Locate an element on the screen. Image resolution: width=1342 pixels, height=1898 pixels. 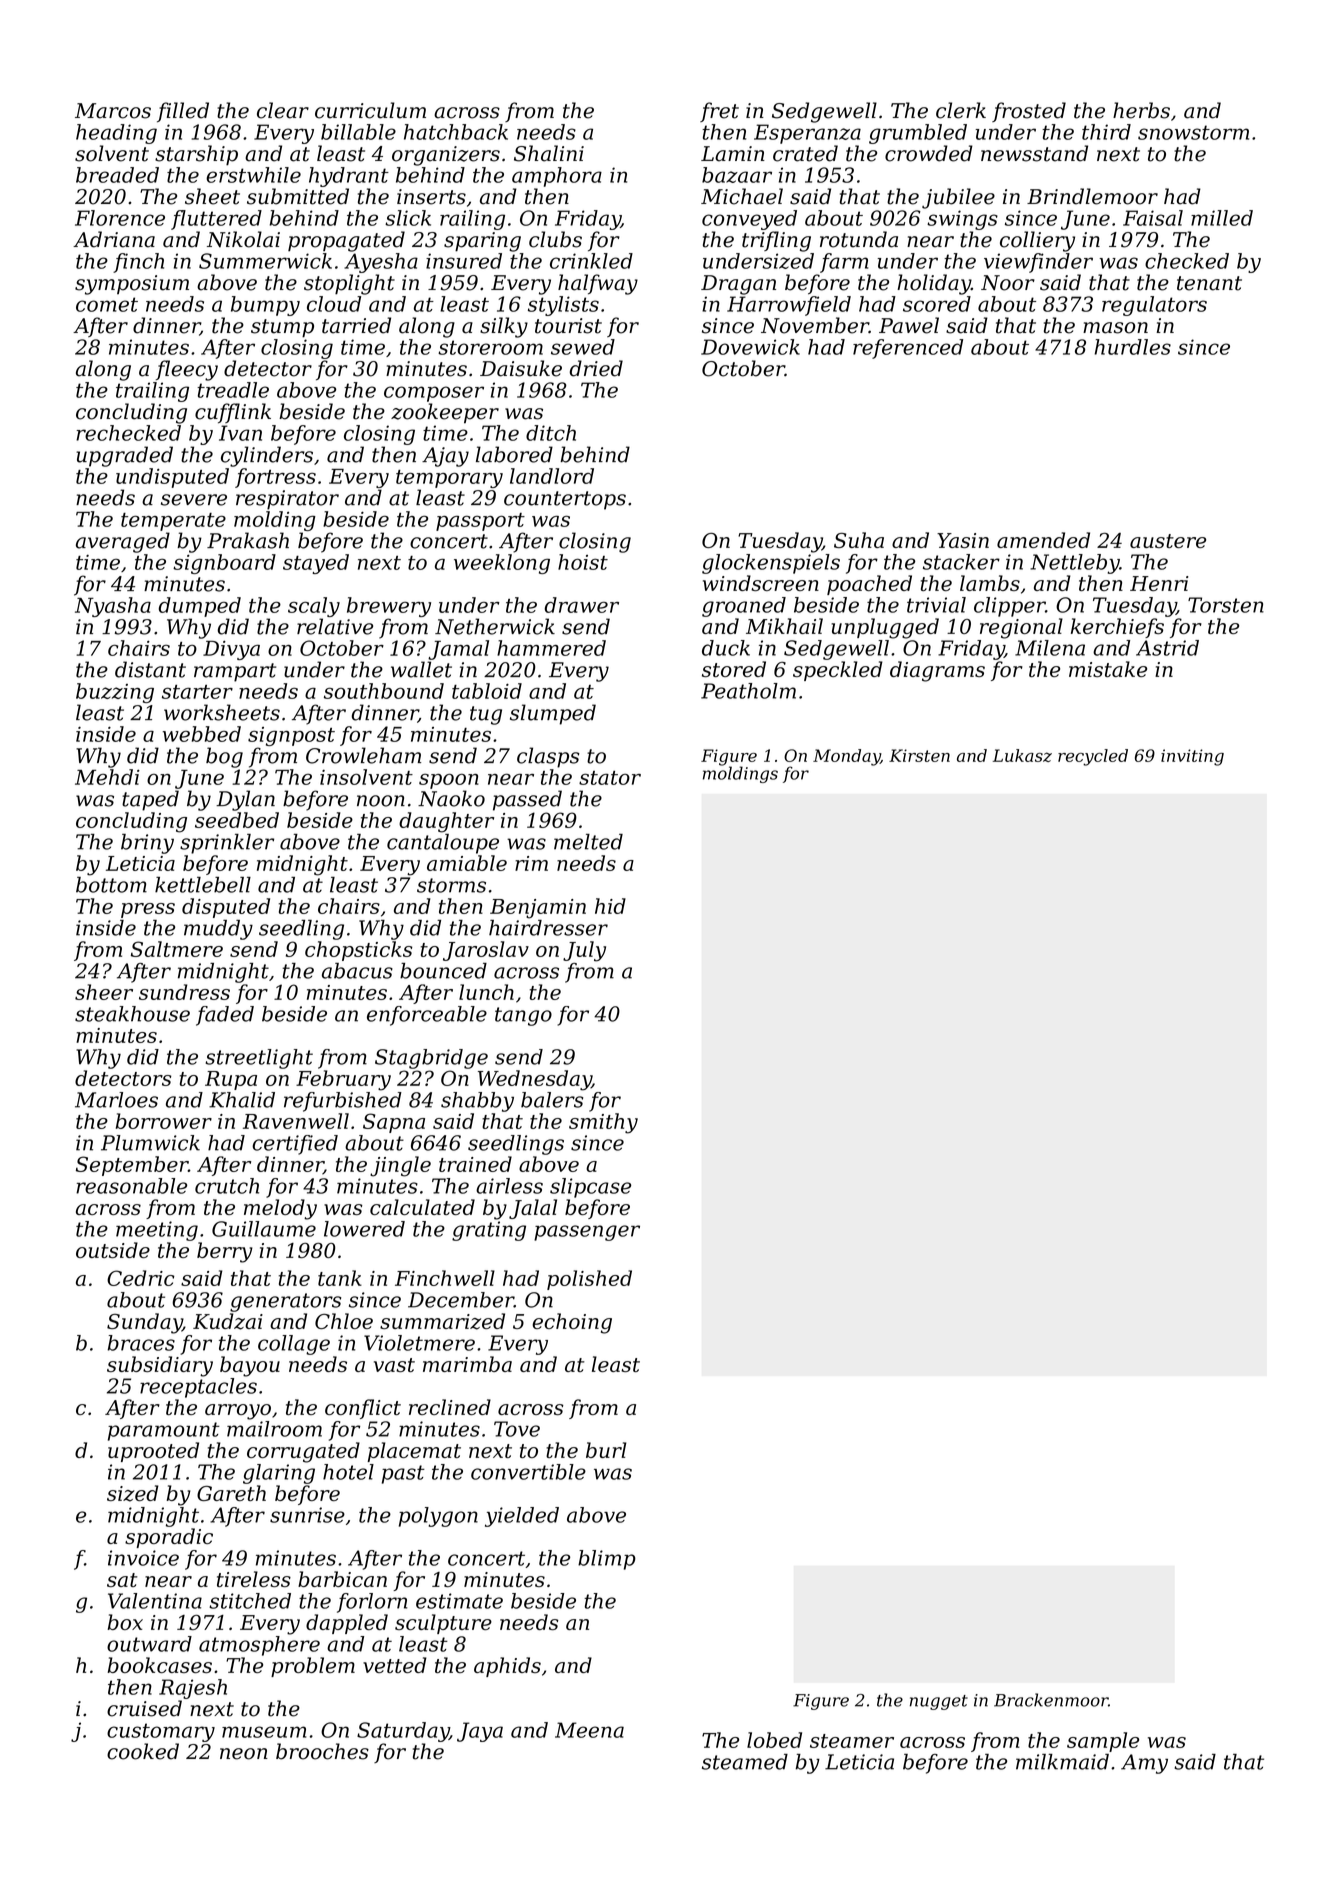
hurdles is located at coordinates (1133, 347).
